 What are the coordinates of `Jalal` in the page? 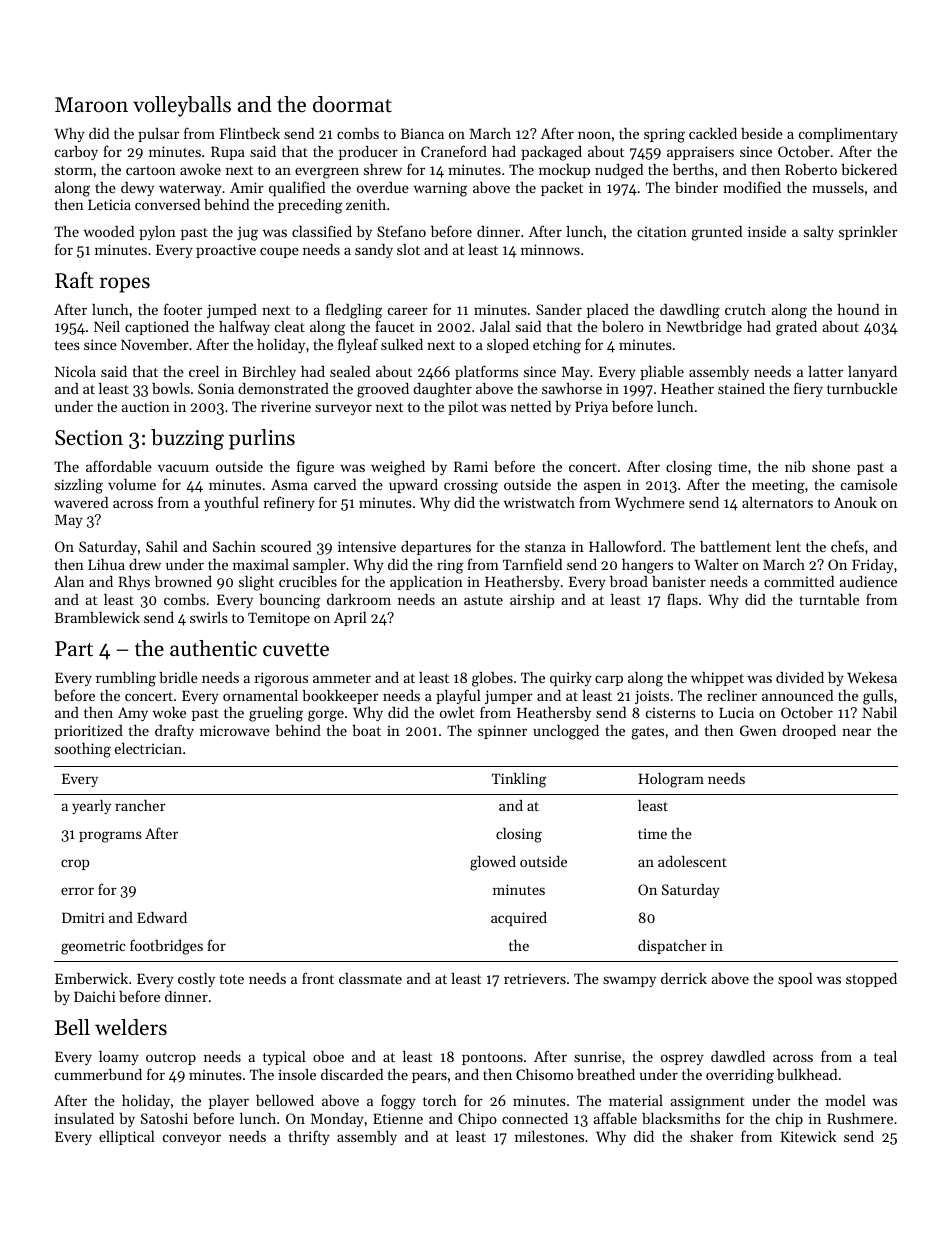 It's located at (495, 326).
